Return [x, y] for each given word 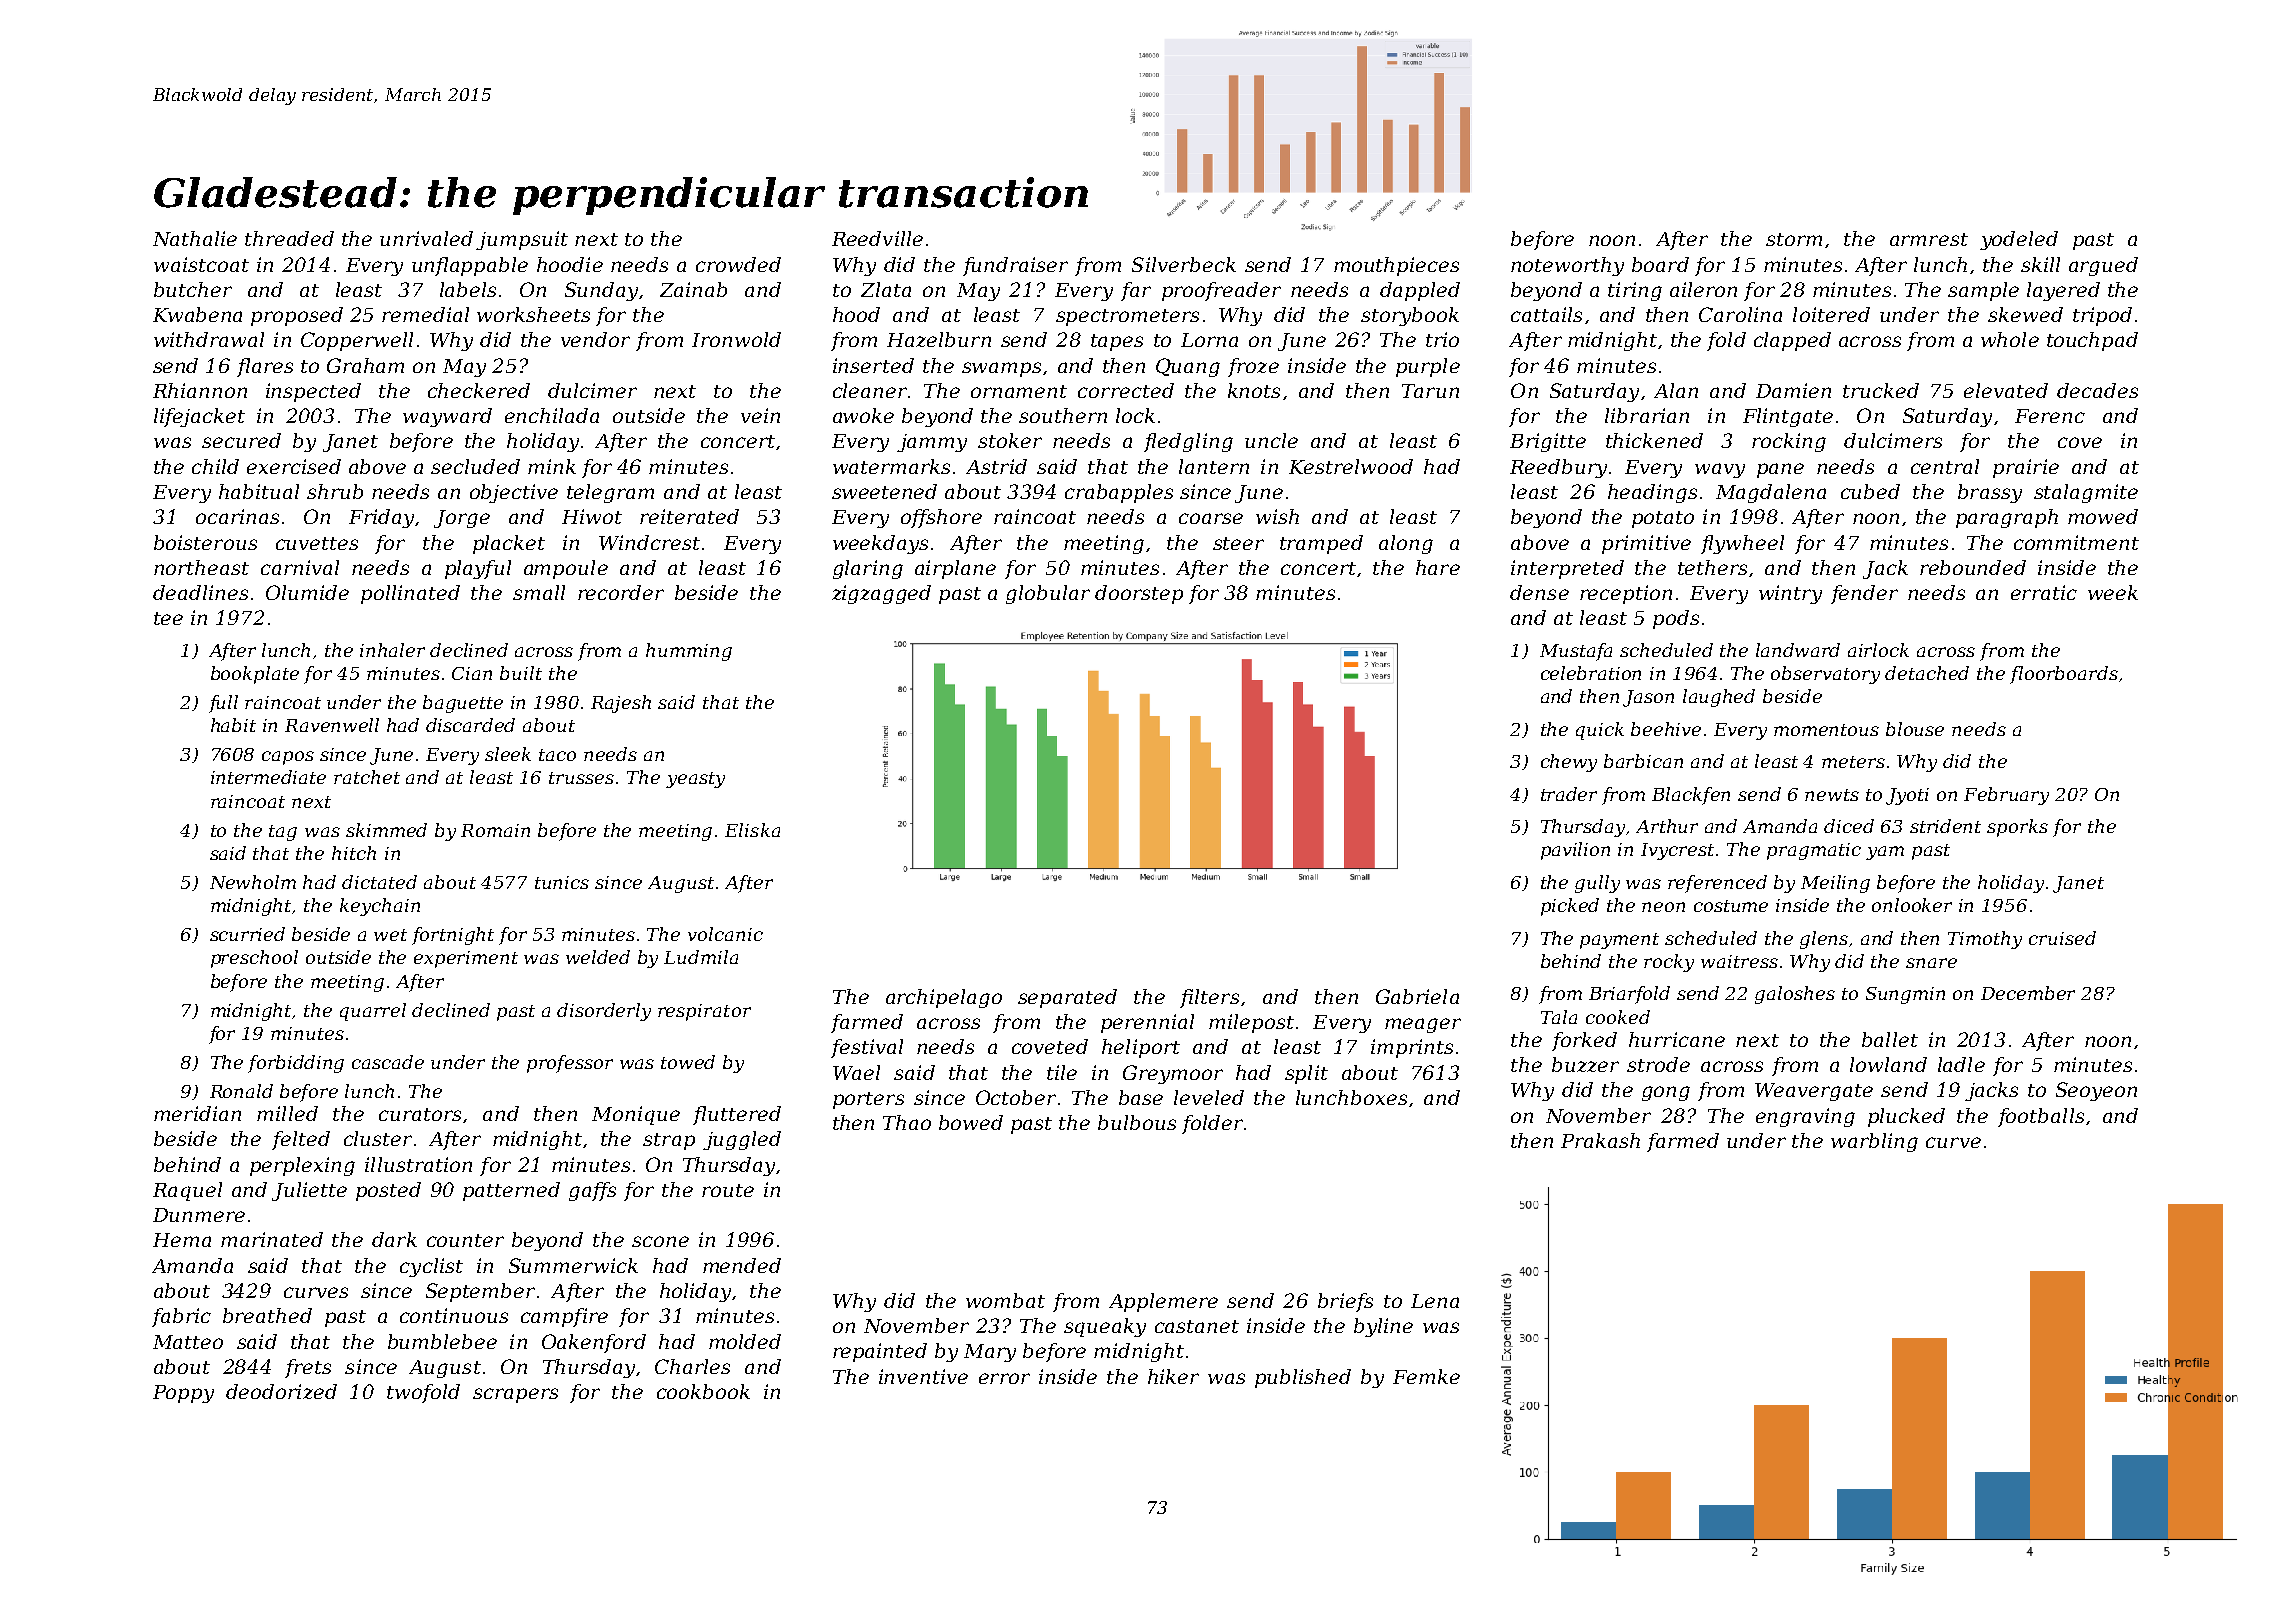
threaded [289, 238]
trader [1569, 794]
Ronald [241, 1091]
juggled [742, 1140]
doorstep [1139, 594]
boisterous [205, 542]
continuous [454, 1315]
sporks [2017, 828]
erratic [2044, 592]
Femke [1426, 1376]
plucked [1906, 1117]
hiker [1173, 1376]
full [223, 704]
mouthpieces [1396, 266]
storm [1794, 239]
